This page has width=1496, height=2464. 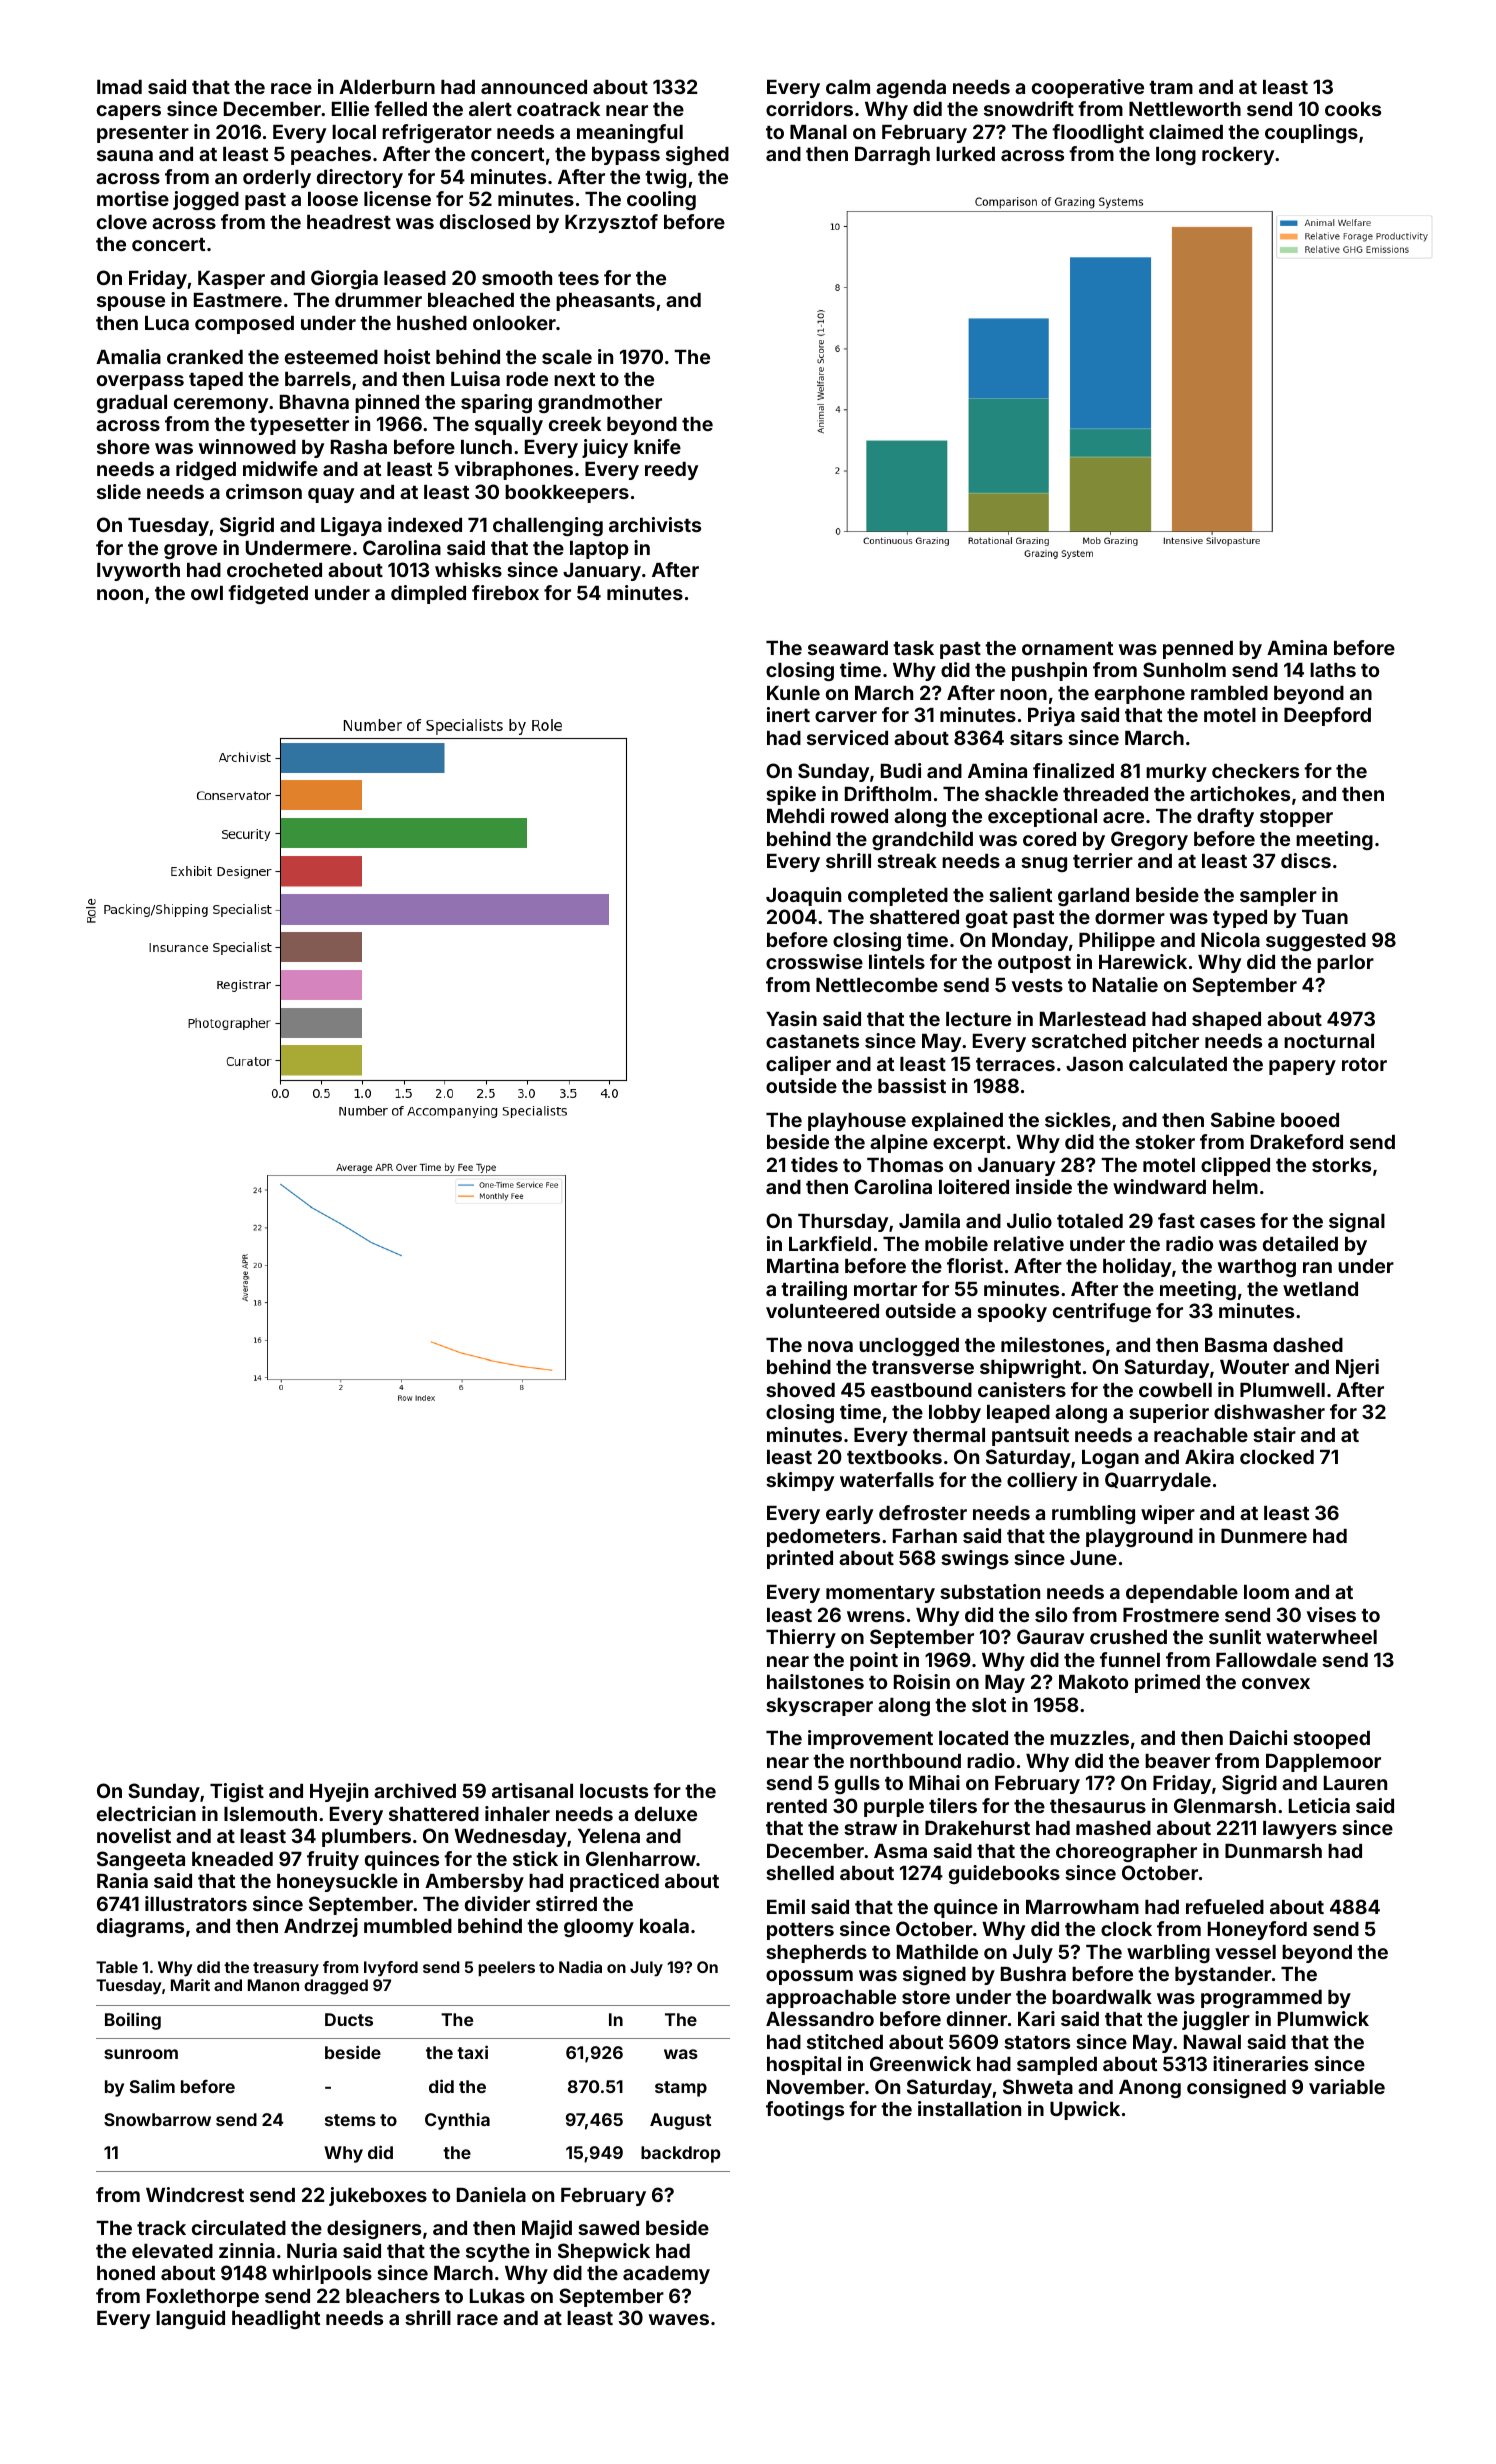 What do you see at coordinates (957, 1121) in the page?
I see `explained` at bounding box center [957, 1121].
